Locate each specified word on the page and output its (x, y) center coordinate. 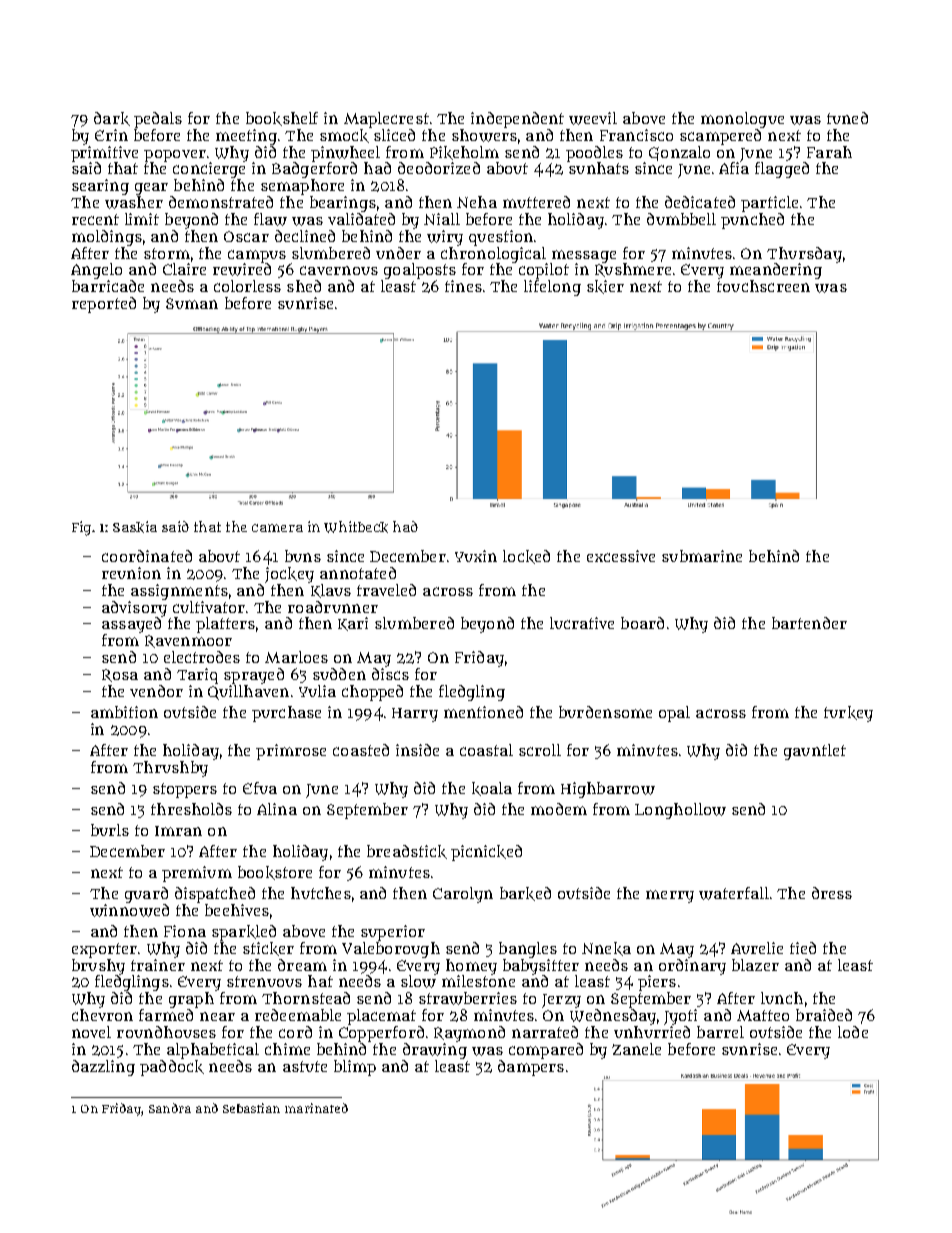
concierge (209, 170)
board (642, 623)
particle (769, 204)
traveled (386, 590)
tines (463, 286)
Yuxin (476, 556)
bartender (809, 623)
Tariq (197, 676)
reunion (131, 573)
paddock (172, 1068)
